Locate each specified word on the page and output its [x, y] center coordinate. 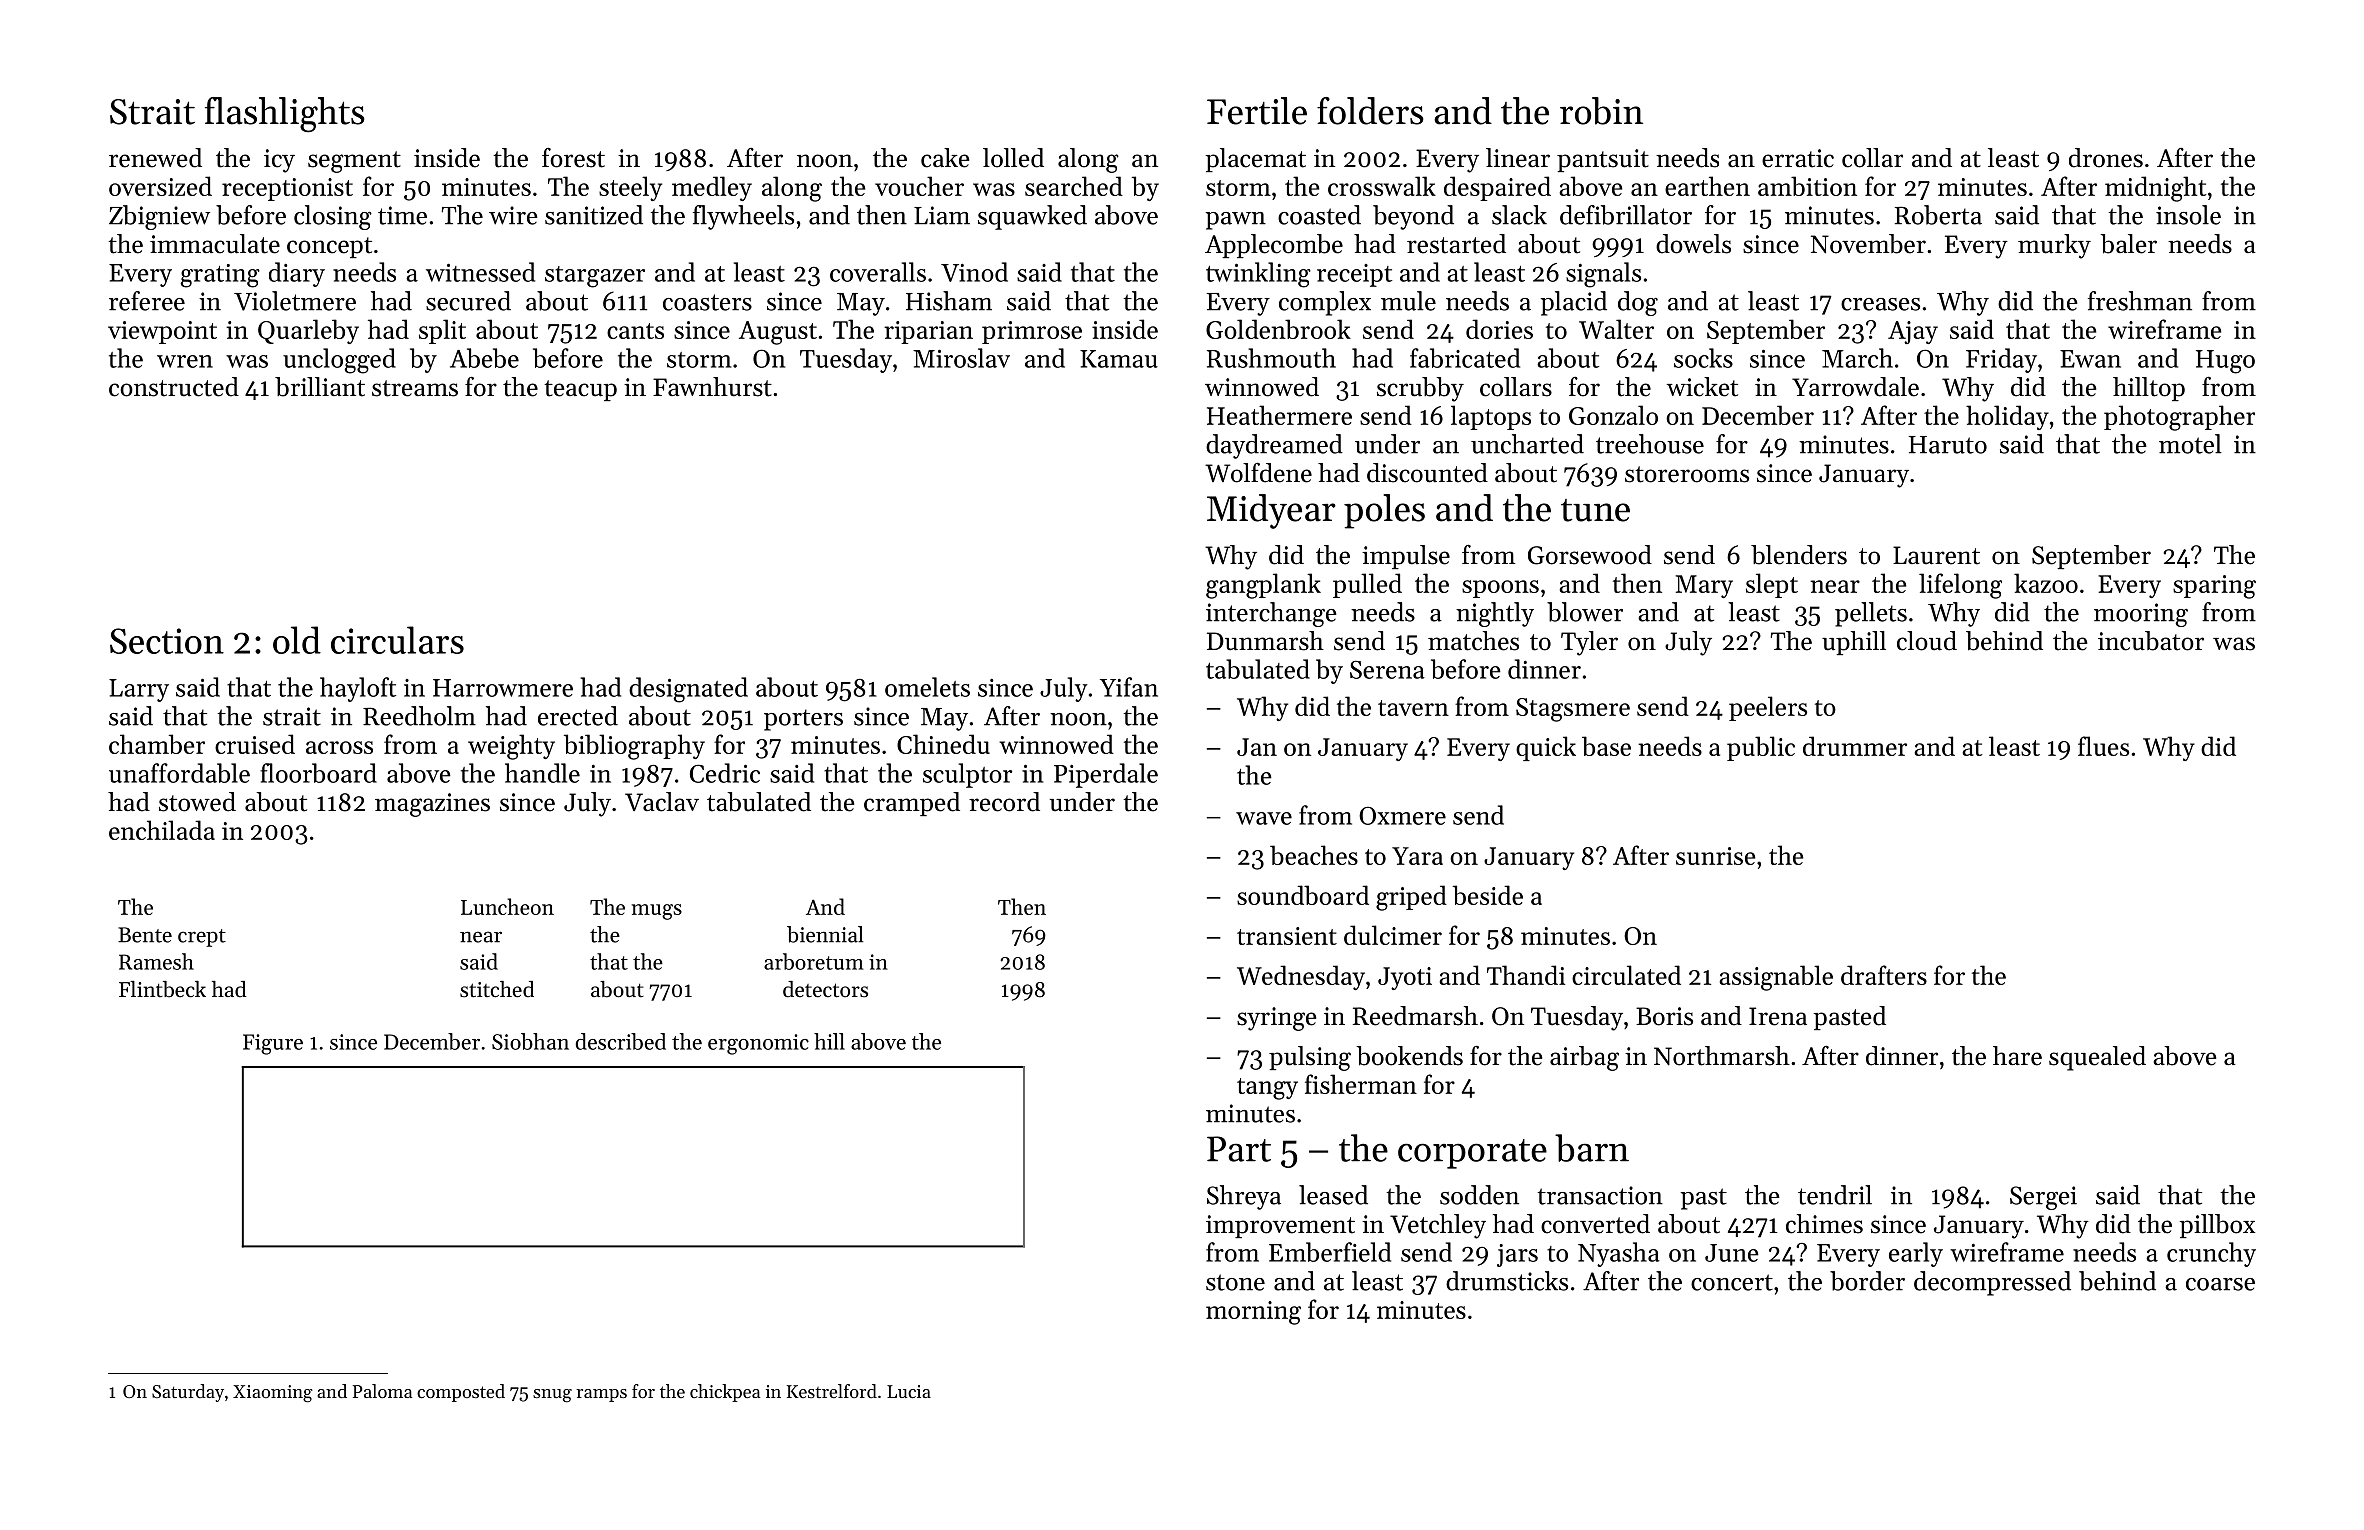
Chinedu [943, 744]
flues [2103, 746]
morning [1253, 1313]
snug [552, 1396]
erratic [1798, 158]
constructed [174, 387]
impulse [1406, 557]
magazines [432, 805]
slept [1772, 585]
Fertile [1257, 111]
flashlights [285, 115]
